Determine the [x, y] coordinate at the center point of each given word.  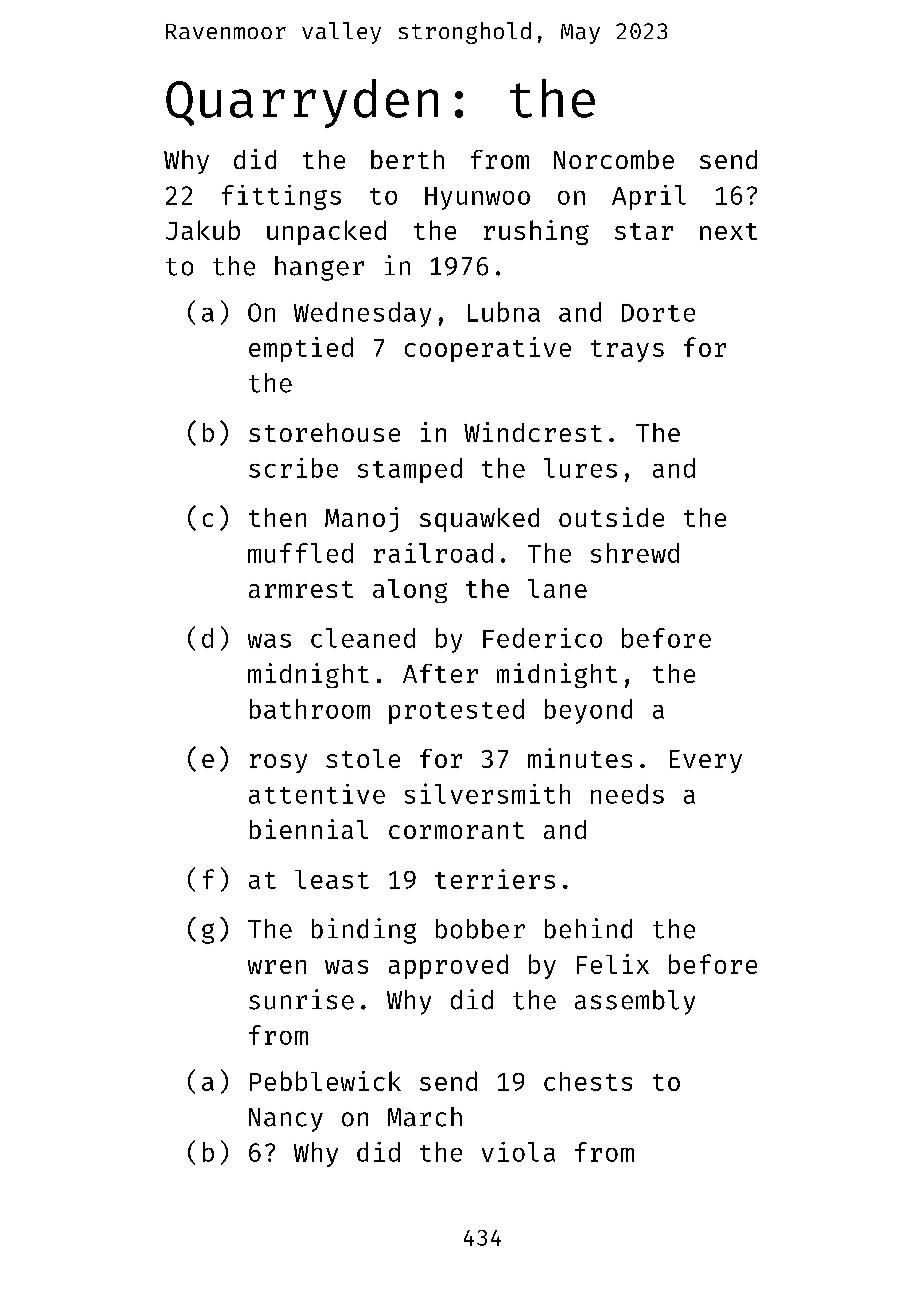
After [440, 673]
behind [588, 928]
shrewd [635, 553]
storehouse [324, 432]
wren [277, 967]
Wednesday [362, 314]
